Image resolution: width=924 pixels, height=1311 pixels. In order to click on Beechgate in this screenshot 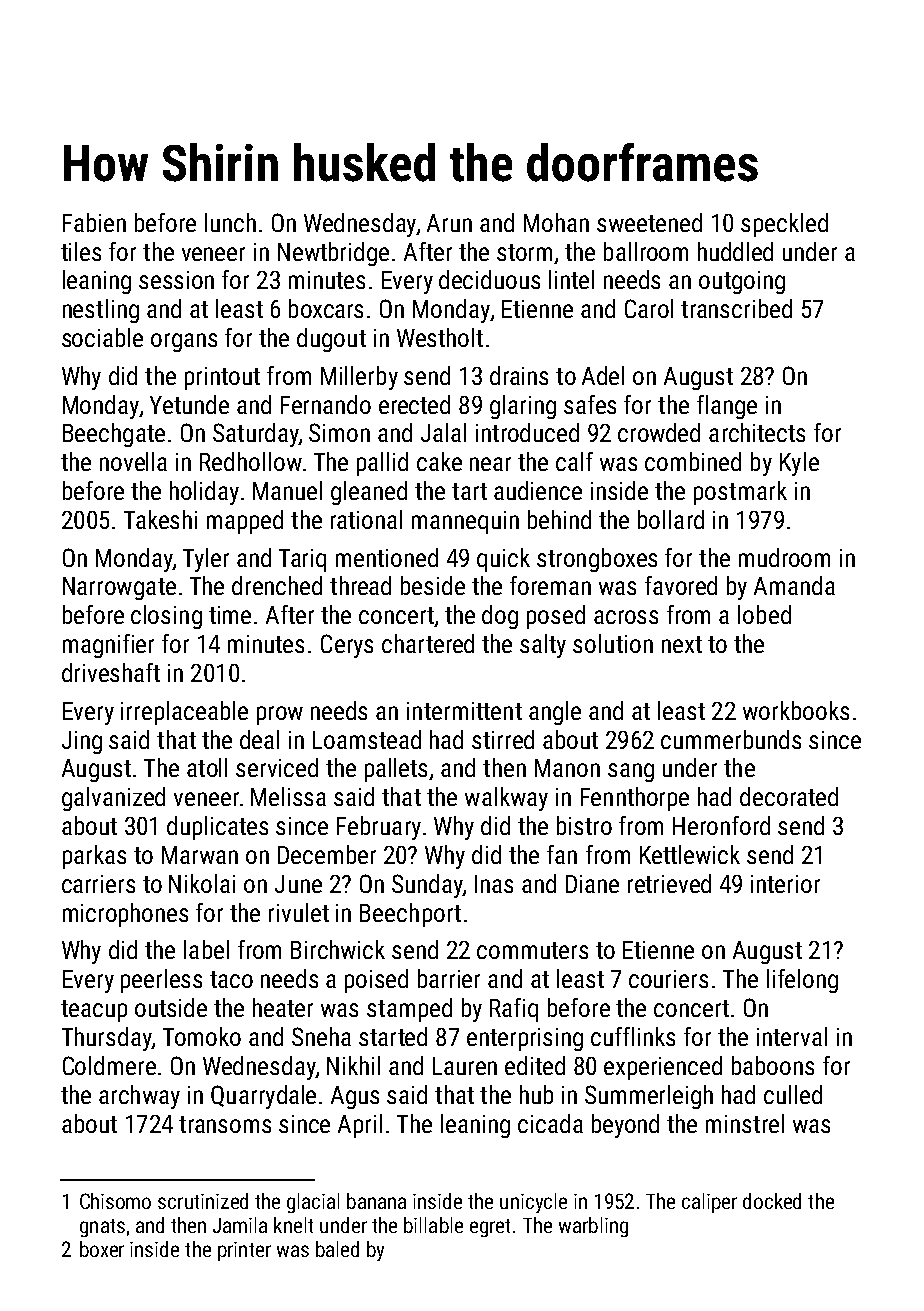, I will do `click(114, 435)`.
